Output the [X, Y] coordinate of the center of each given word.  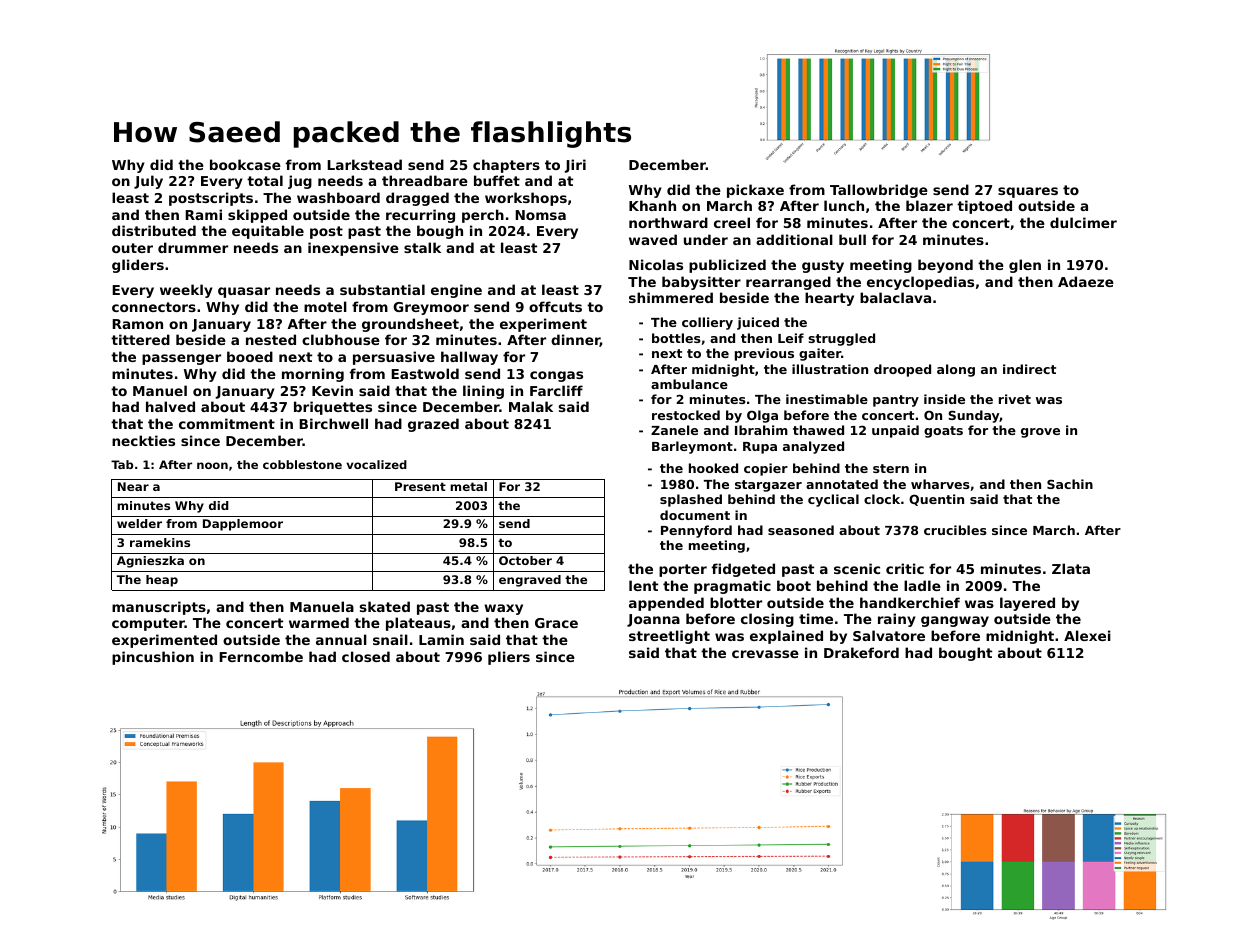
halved [170, 406]
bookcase [245, 164]
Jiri [575, 166]
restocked [686, 415]
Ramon [137, 324]
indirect [1029, 369]
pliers [509, 658]
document [695, 515]
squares [1028, 192]
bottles [676, 338]
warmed [319, 622]
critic [905, 568]
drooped [902, 370]
